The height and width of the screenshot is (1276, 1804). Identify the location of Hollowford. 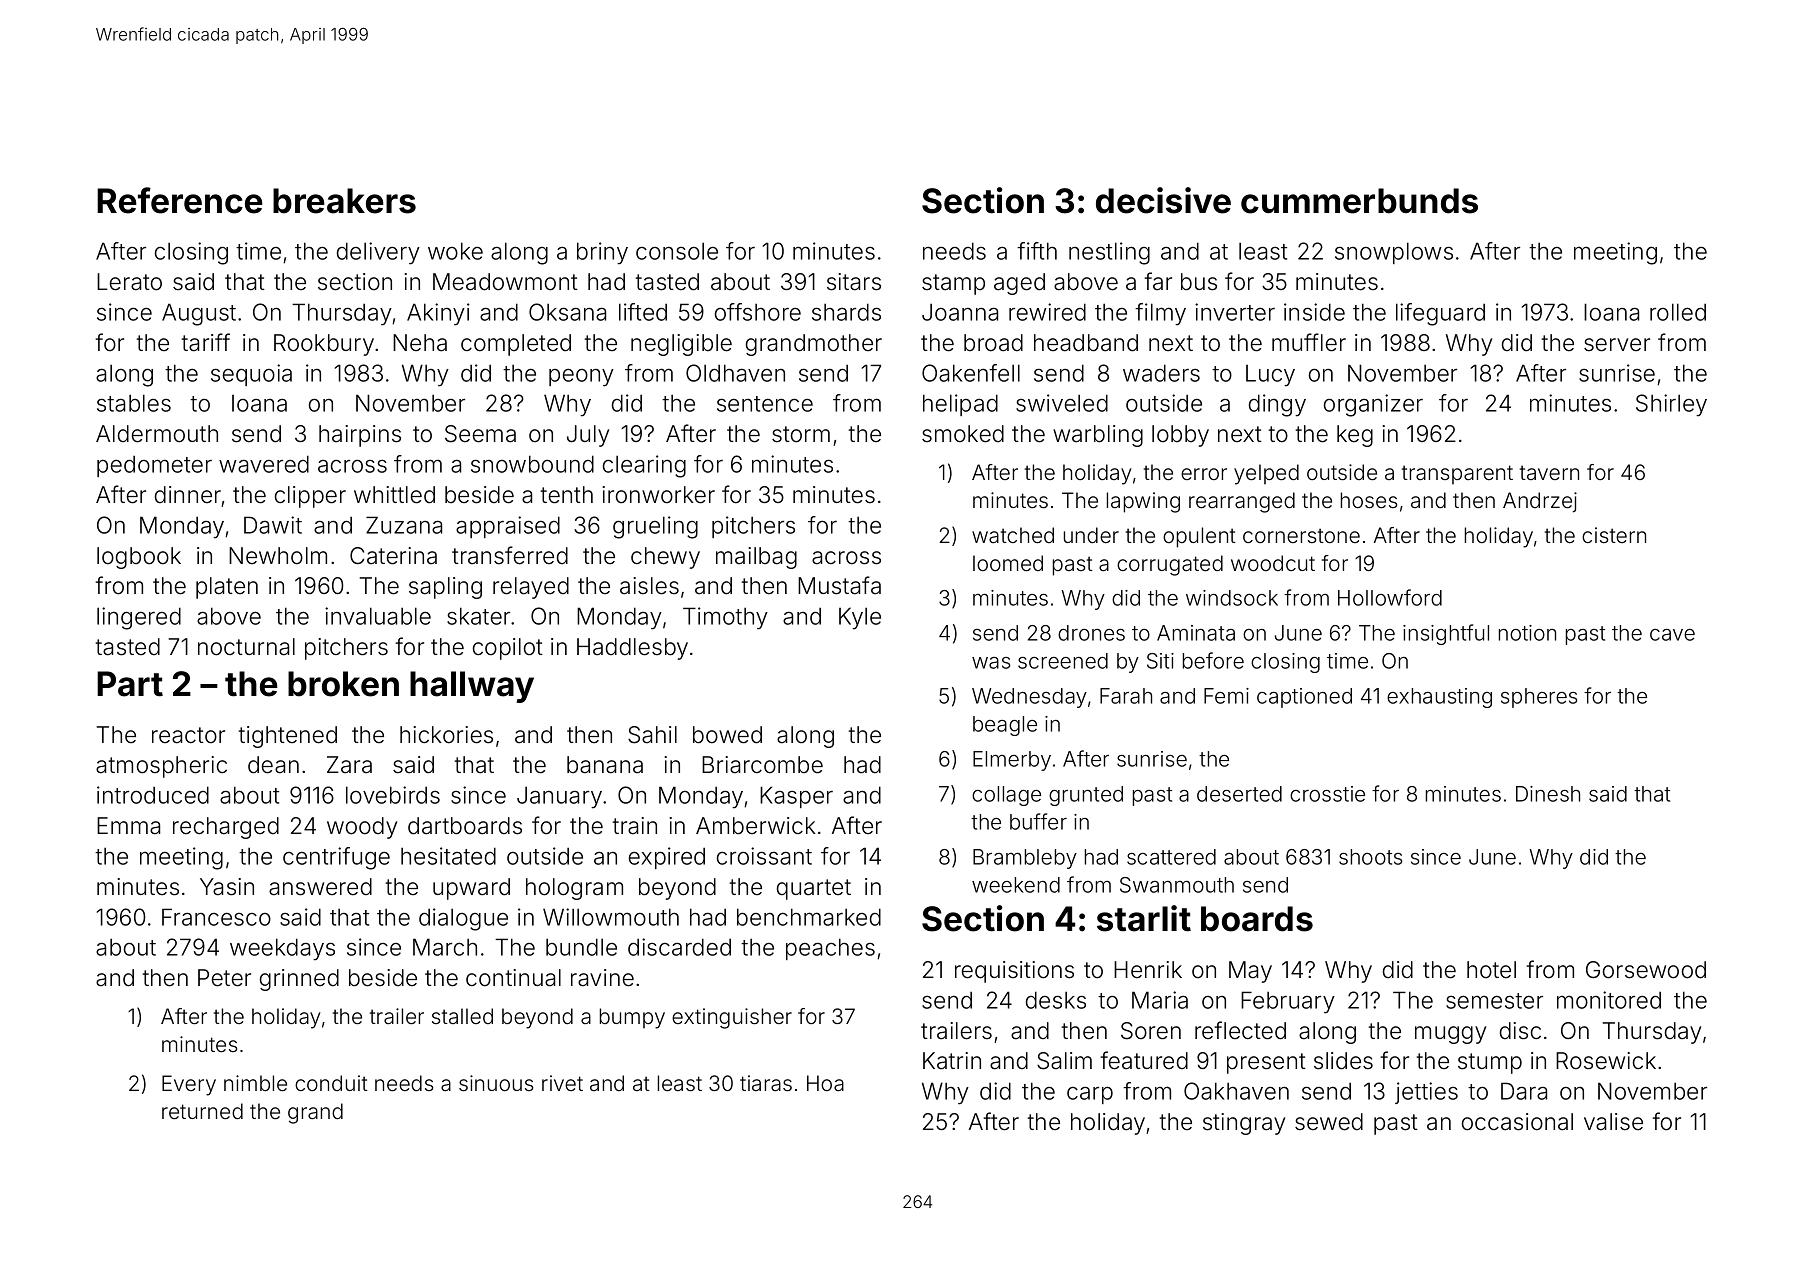
(1390, 597).
